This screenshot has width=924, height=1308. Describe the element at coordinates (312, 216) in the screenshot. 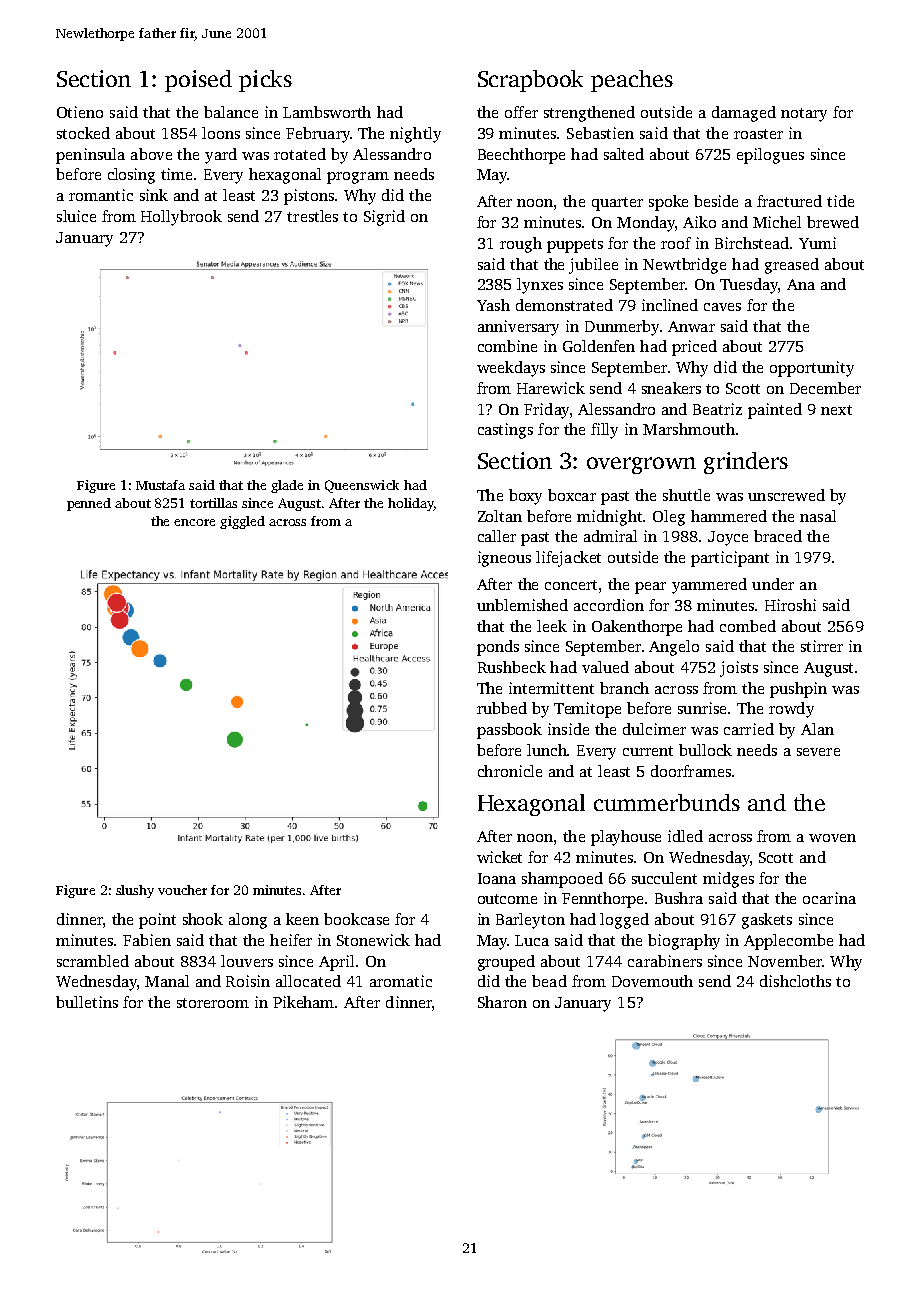

I see `trestles` at that location.
